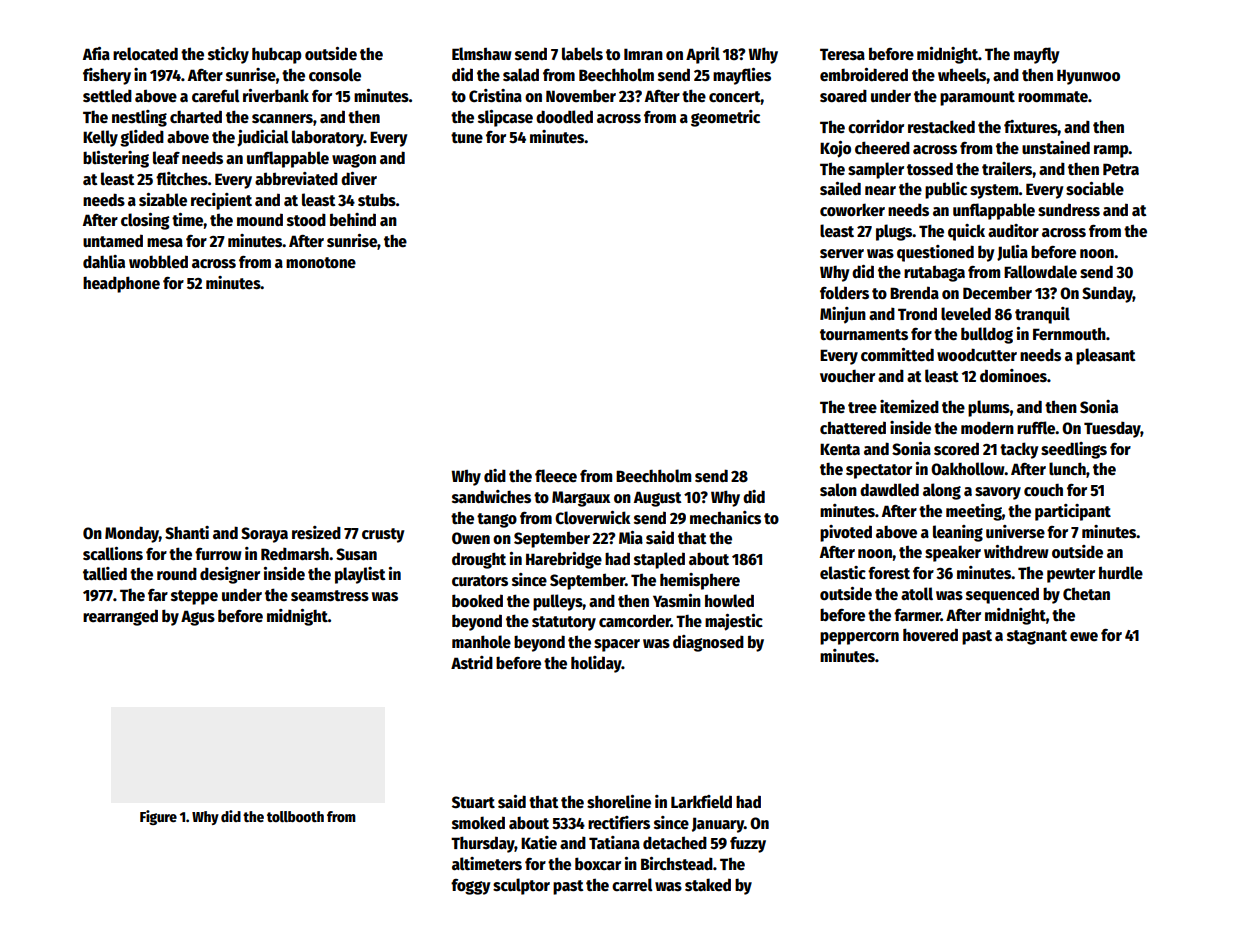 The image size is (1233, 952). Describe the element at coordinates (198, 618) in the page. I see `Agus` at that location.
